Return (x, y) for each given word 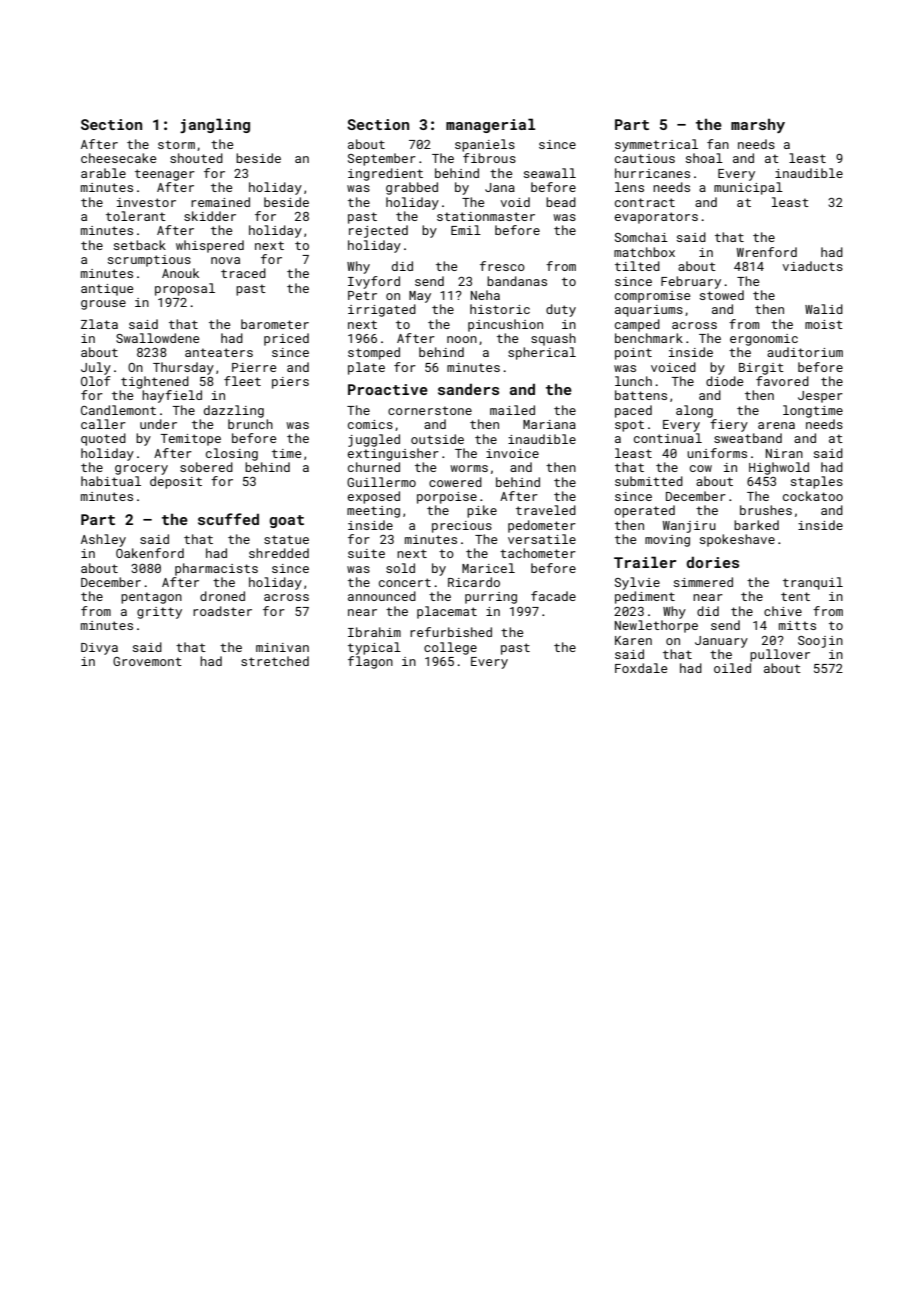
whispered (210, 246)
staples (817, 482)
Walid (824, 309)
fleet (242, 381)
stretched (275, 661)
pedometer (542, 526)
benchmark (649, 338)
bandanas (517, 281)
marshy (758, 125)
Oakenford (150, 553)
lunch (633, 381)
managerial (490, 125)
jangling (215, 125)
